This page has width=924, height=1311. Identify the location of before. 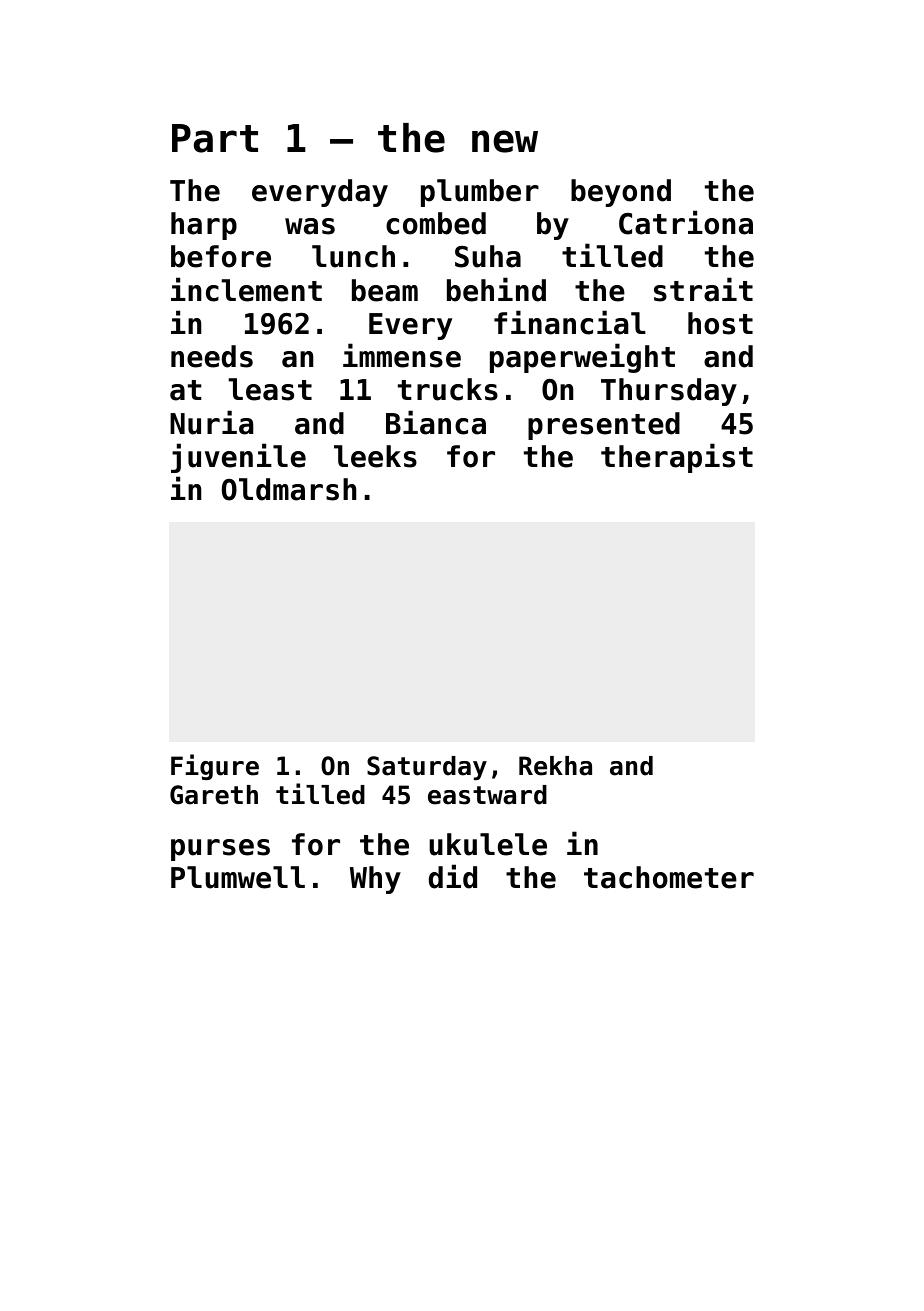
(221, 256).
